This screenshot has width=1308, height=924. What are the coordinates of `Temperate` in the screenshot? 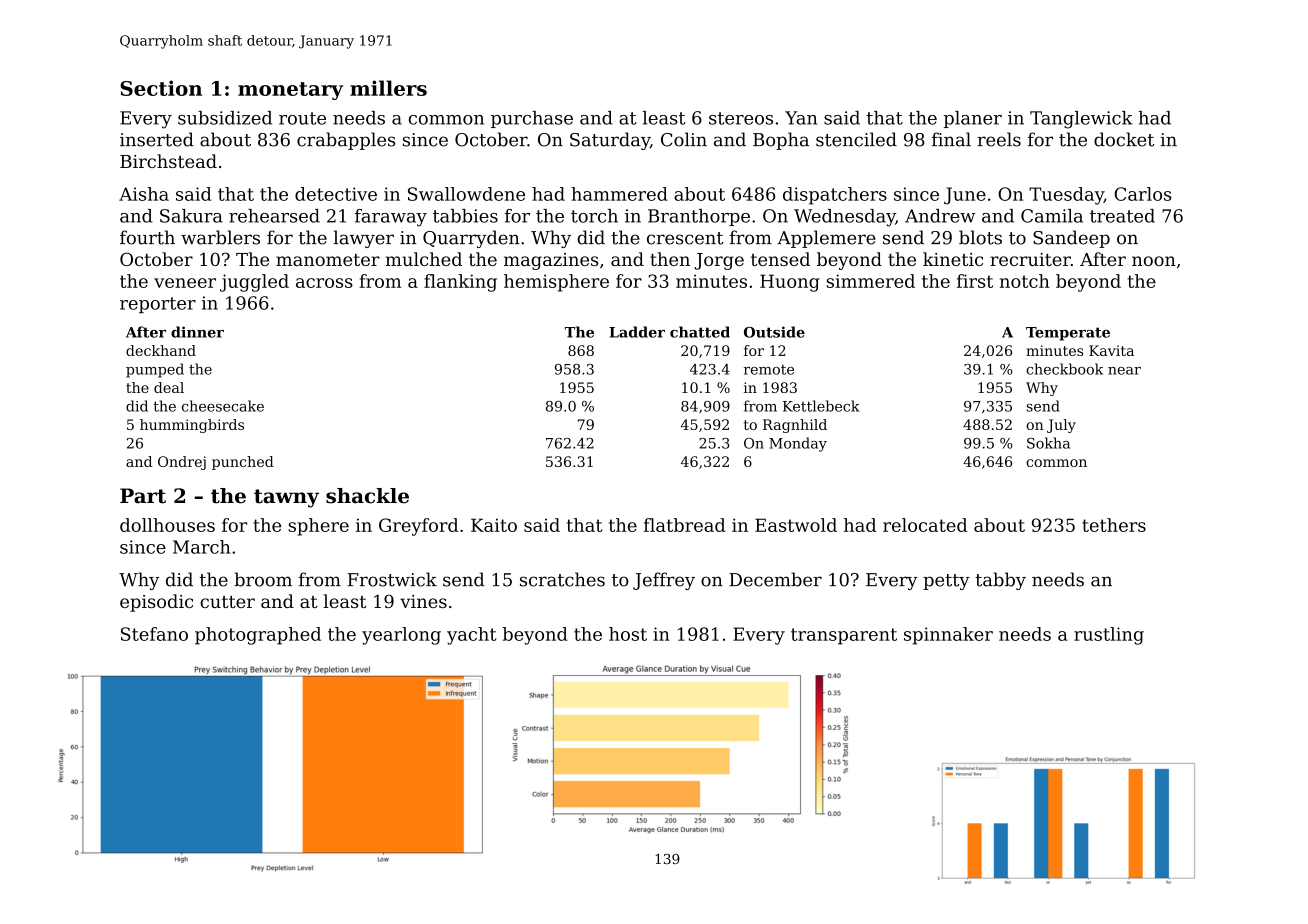 It's located at (1068, 334).
